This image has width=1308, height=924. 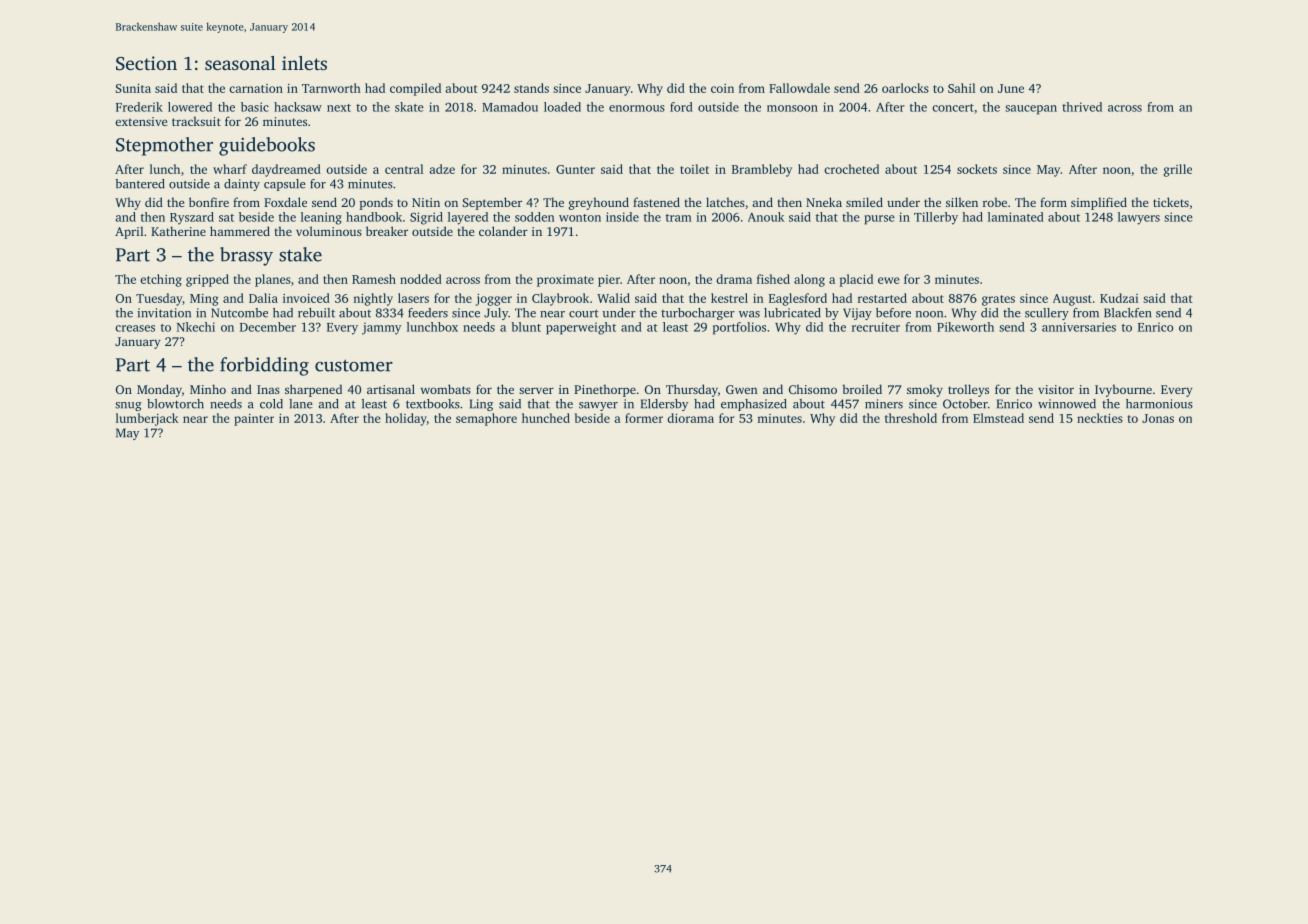 What do you see at coordinates (304, 63) in the image?
I see `inlets` at bounding box center [304, 63].
